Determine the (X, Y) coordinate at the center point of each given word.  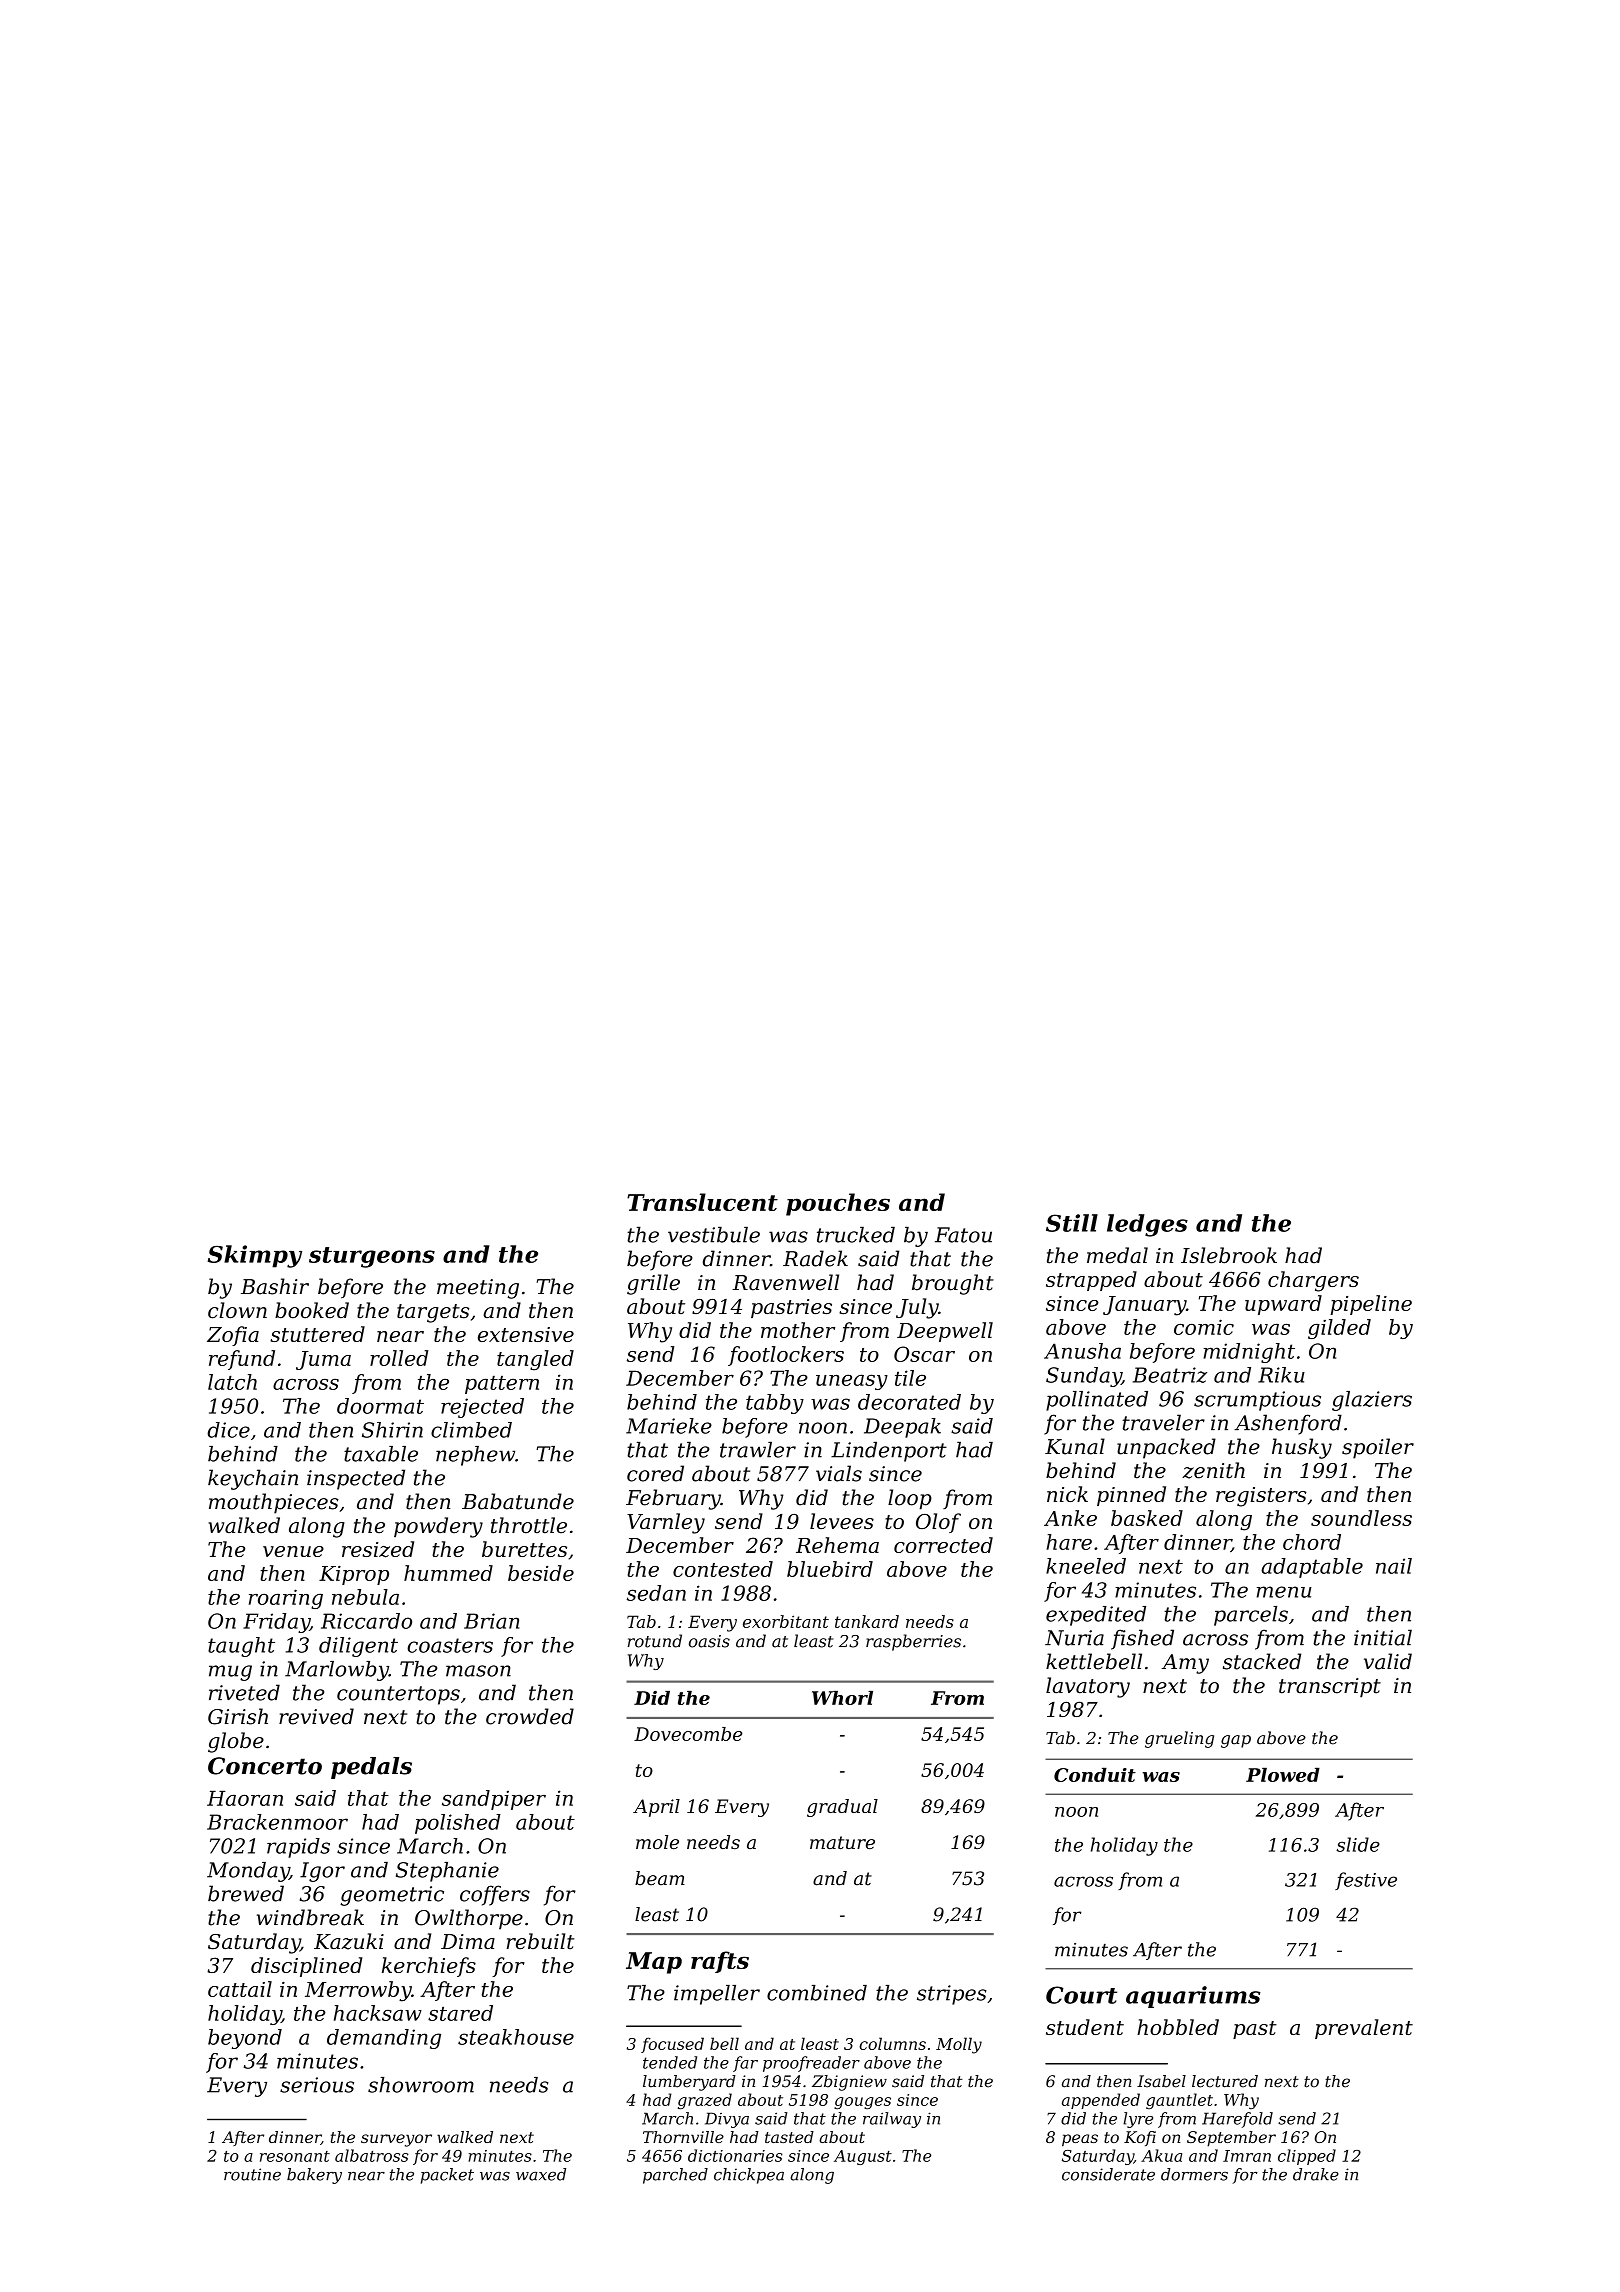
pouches (838, 1204)
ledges (1147, 1225)
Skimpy (254, 1256)
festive (1366, 1881)
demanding (384, 2039)
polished (458, 1824)
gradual (842, 1808)
